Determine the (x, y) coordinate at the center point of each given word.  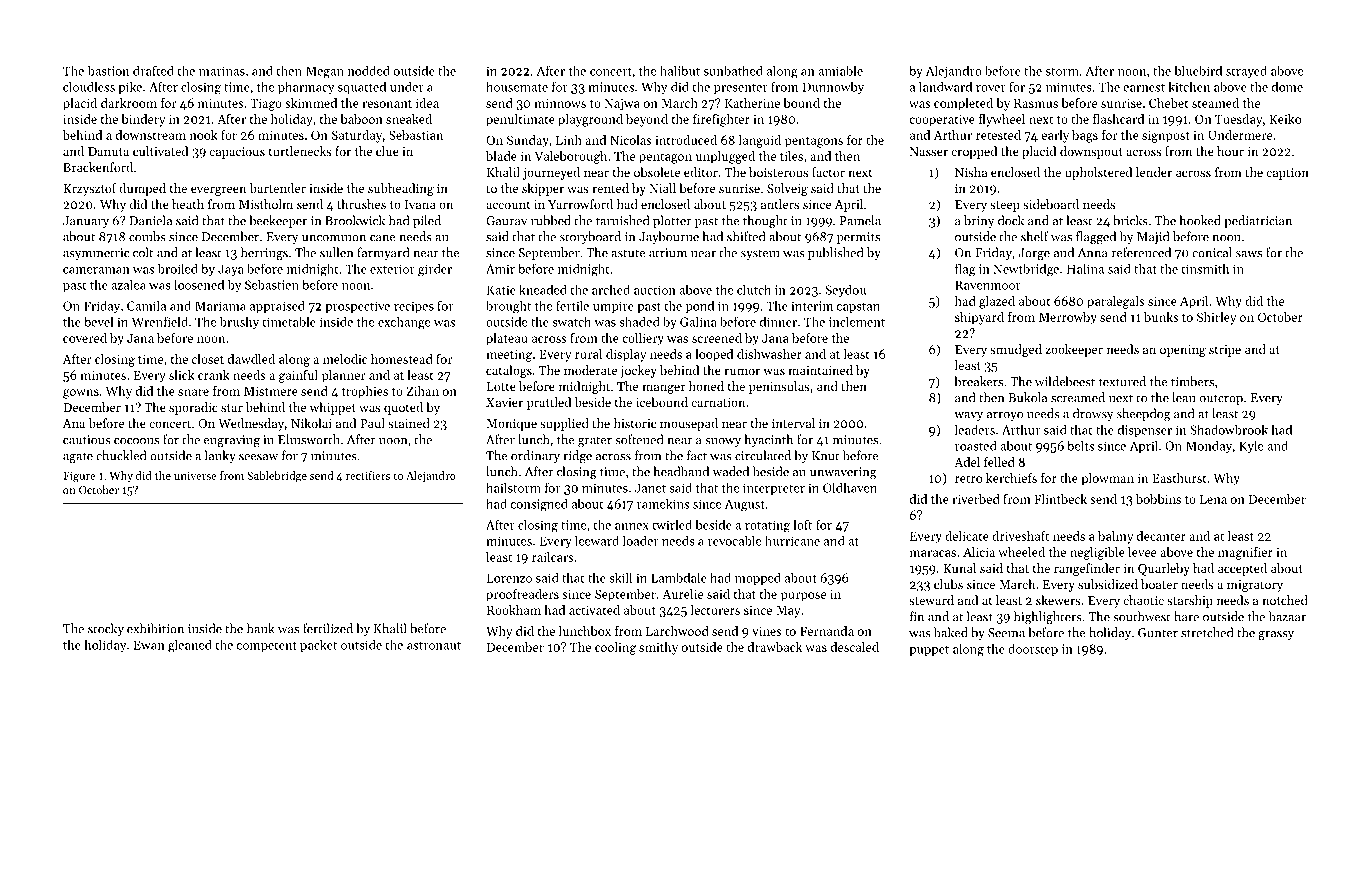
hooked (1200, 220)
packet (318, 645)
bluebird (1198, 70)
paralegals (1116, 302)
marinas (222, 71)
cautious (87, 440)
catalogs (509, 371)
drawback (775, 647)
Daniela (150, 220)
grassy (1276, 635)
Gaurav (507, 221)
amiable (840, 70)
